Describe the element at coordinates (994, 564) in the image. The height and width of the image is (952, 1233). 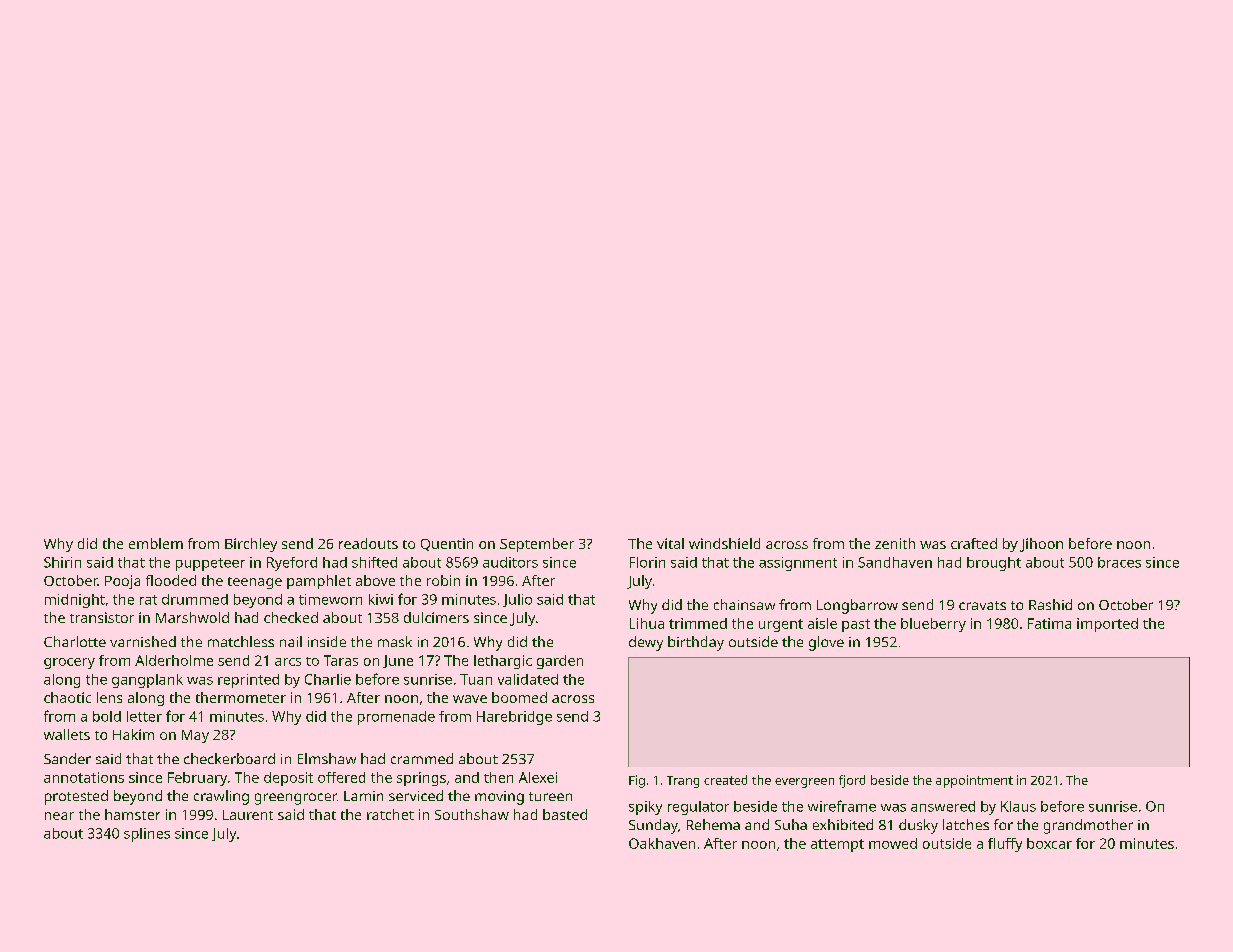
I see `brought` at that location.
